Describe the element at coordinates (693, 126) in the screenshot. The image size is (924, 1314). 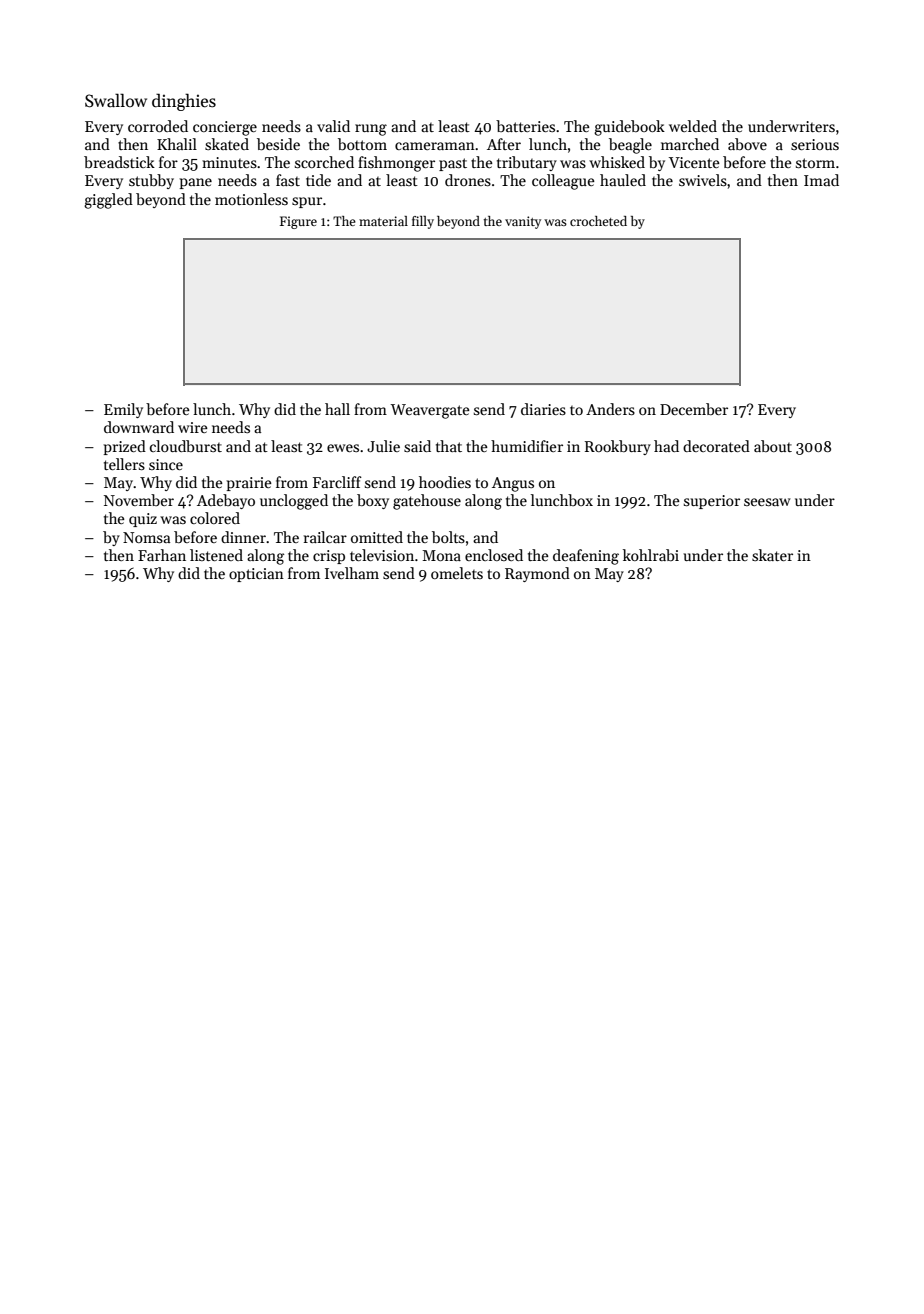
I see `welded` at that location.
